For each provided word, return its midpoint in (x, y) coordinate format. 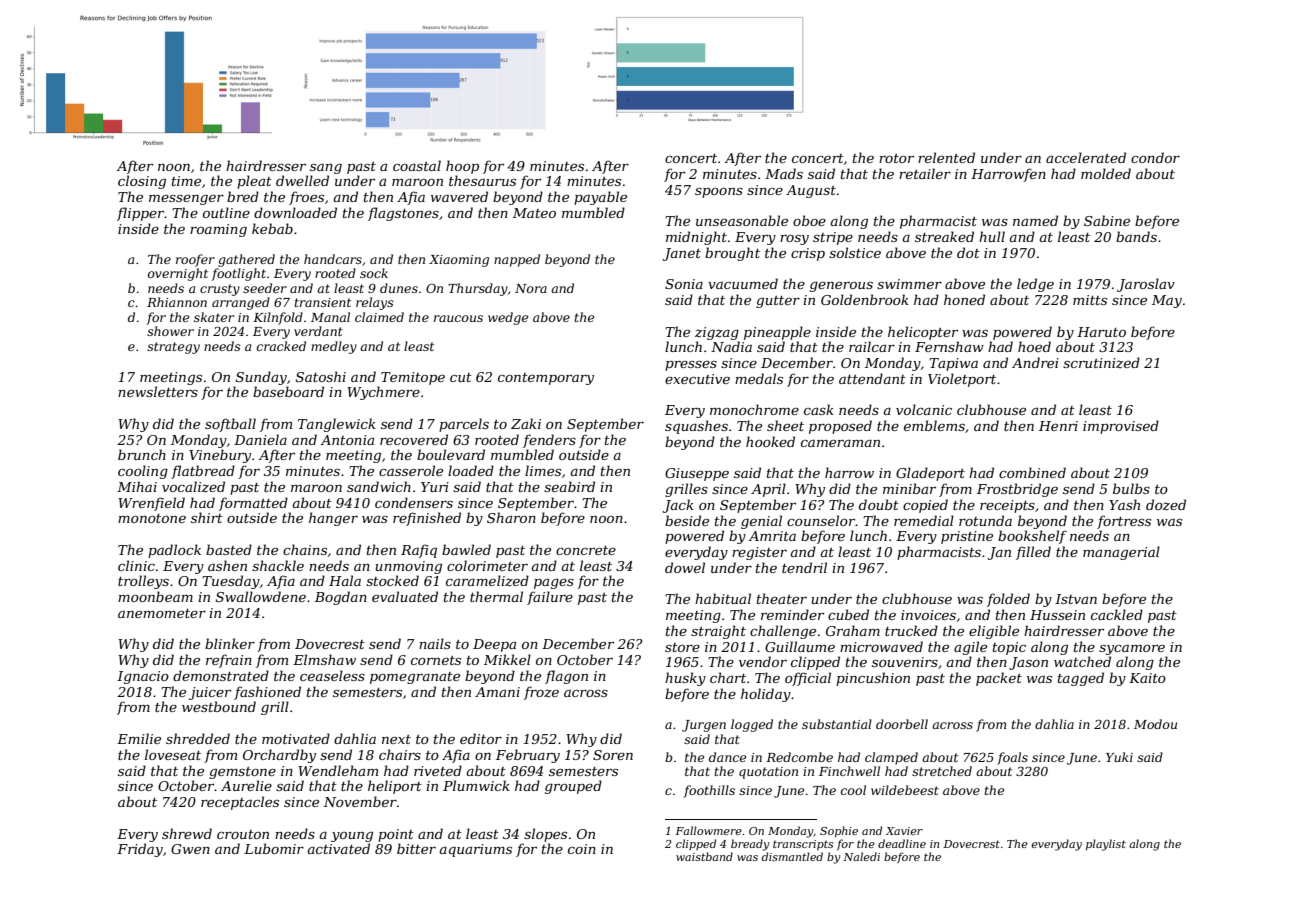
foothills (709, 791)
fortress (1124, 522)
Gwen (190, 849)
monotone (152, 518)
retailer (925, 173)
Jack (678, 506)
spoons (719, 193)
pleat (254, 182)
